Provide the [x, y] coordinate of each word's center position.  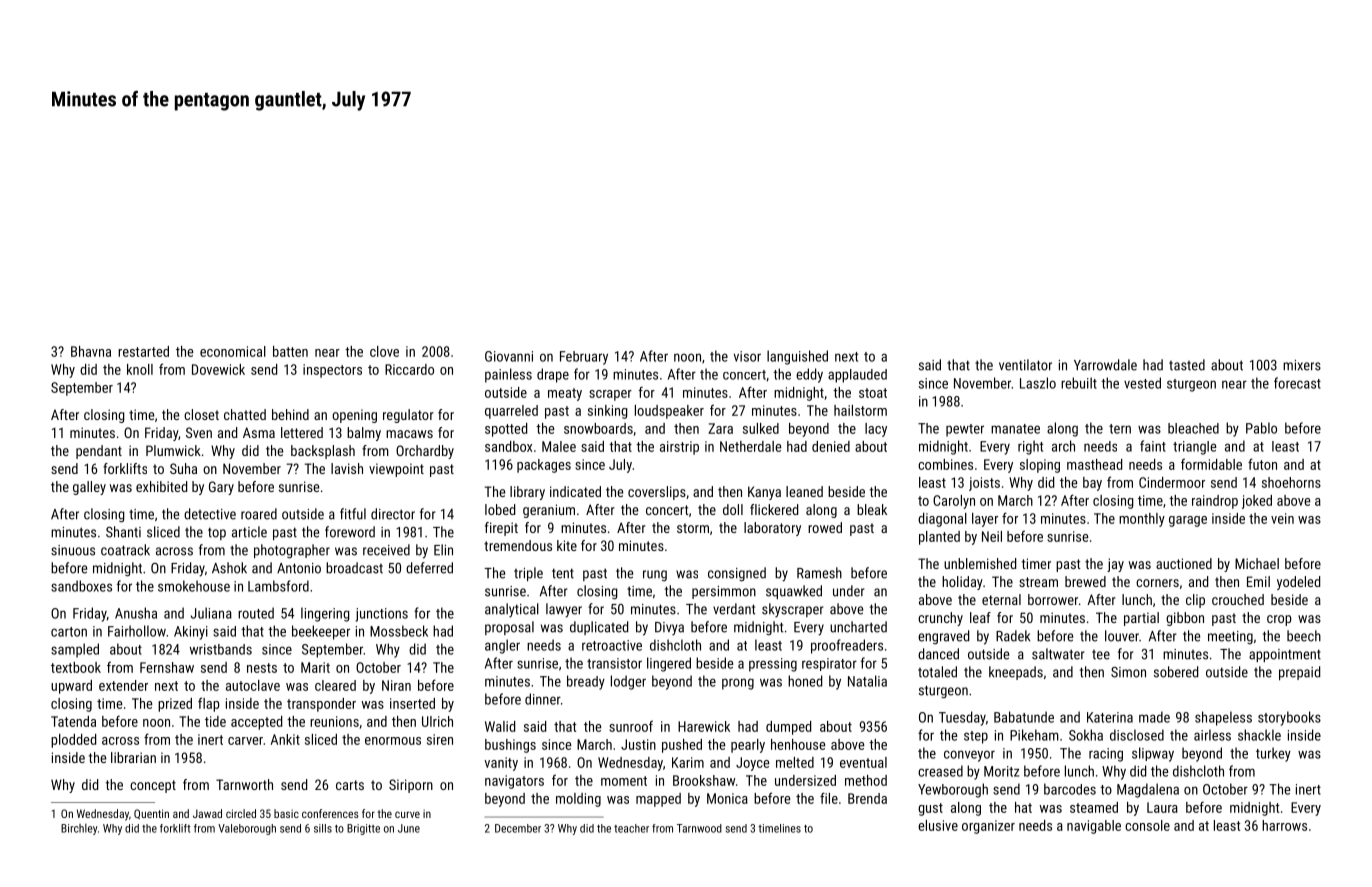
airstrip [679, 448]
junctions [382, 615]
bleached [1193, 428]
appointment [1285, 655]
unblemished [980, 563]
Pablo [1261, 428]
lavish [347, 468]
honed [805, 681]
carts [350, 785]
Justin [638, 744]
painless [508, 375]
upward [71, 687]
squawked [794, 592]
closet [201, 414]
